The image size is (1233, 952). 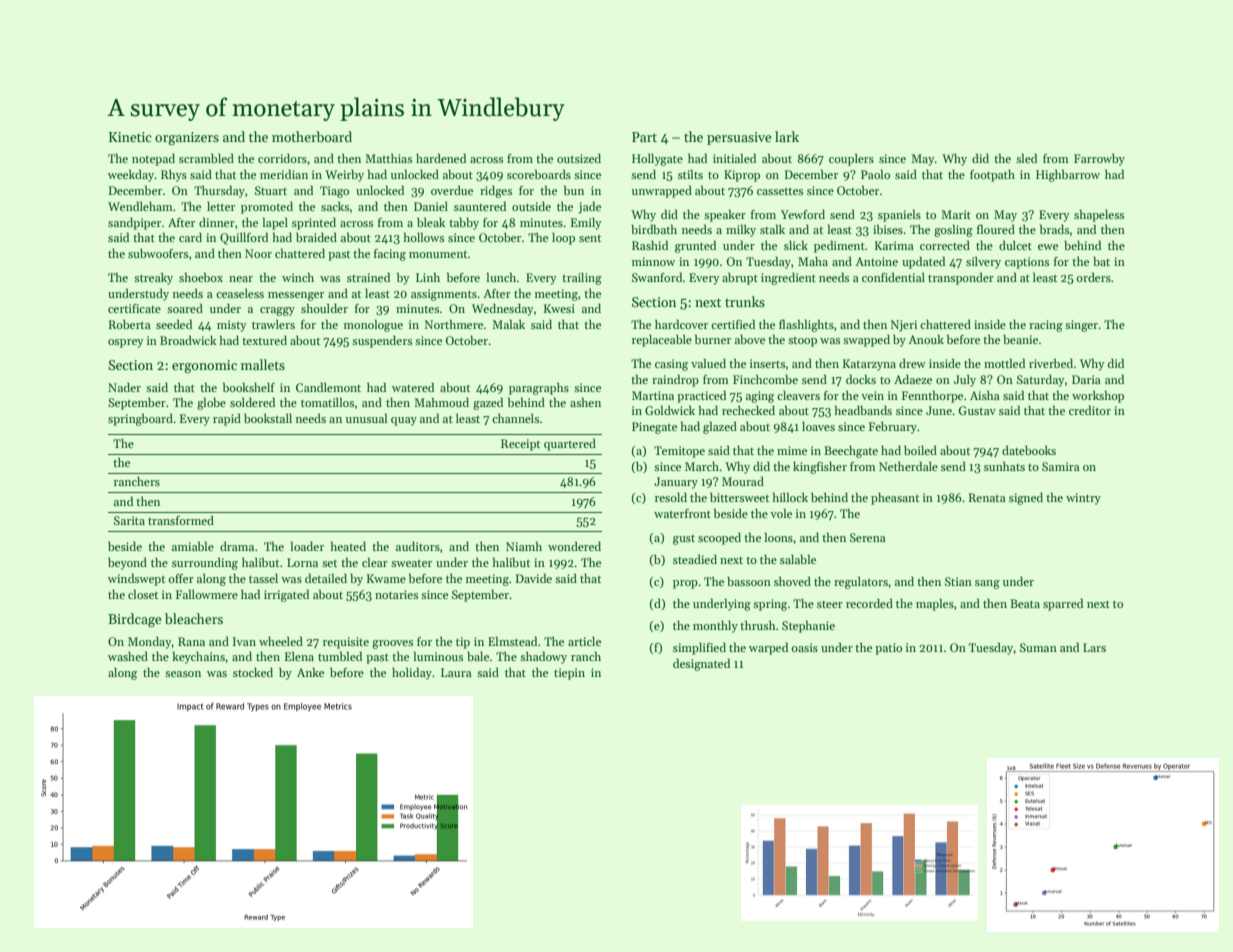 I want to click on tiepin, so click(x=569, y=674).
